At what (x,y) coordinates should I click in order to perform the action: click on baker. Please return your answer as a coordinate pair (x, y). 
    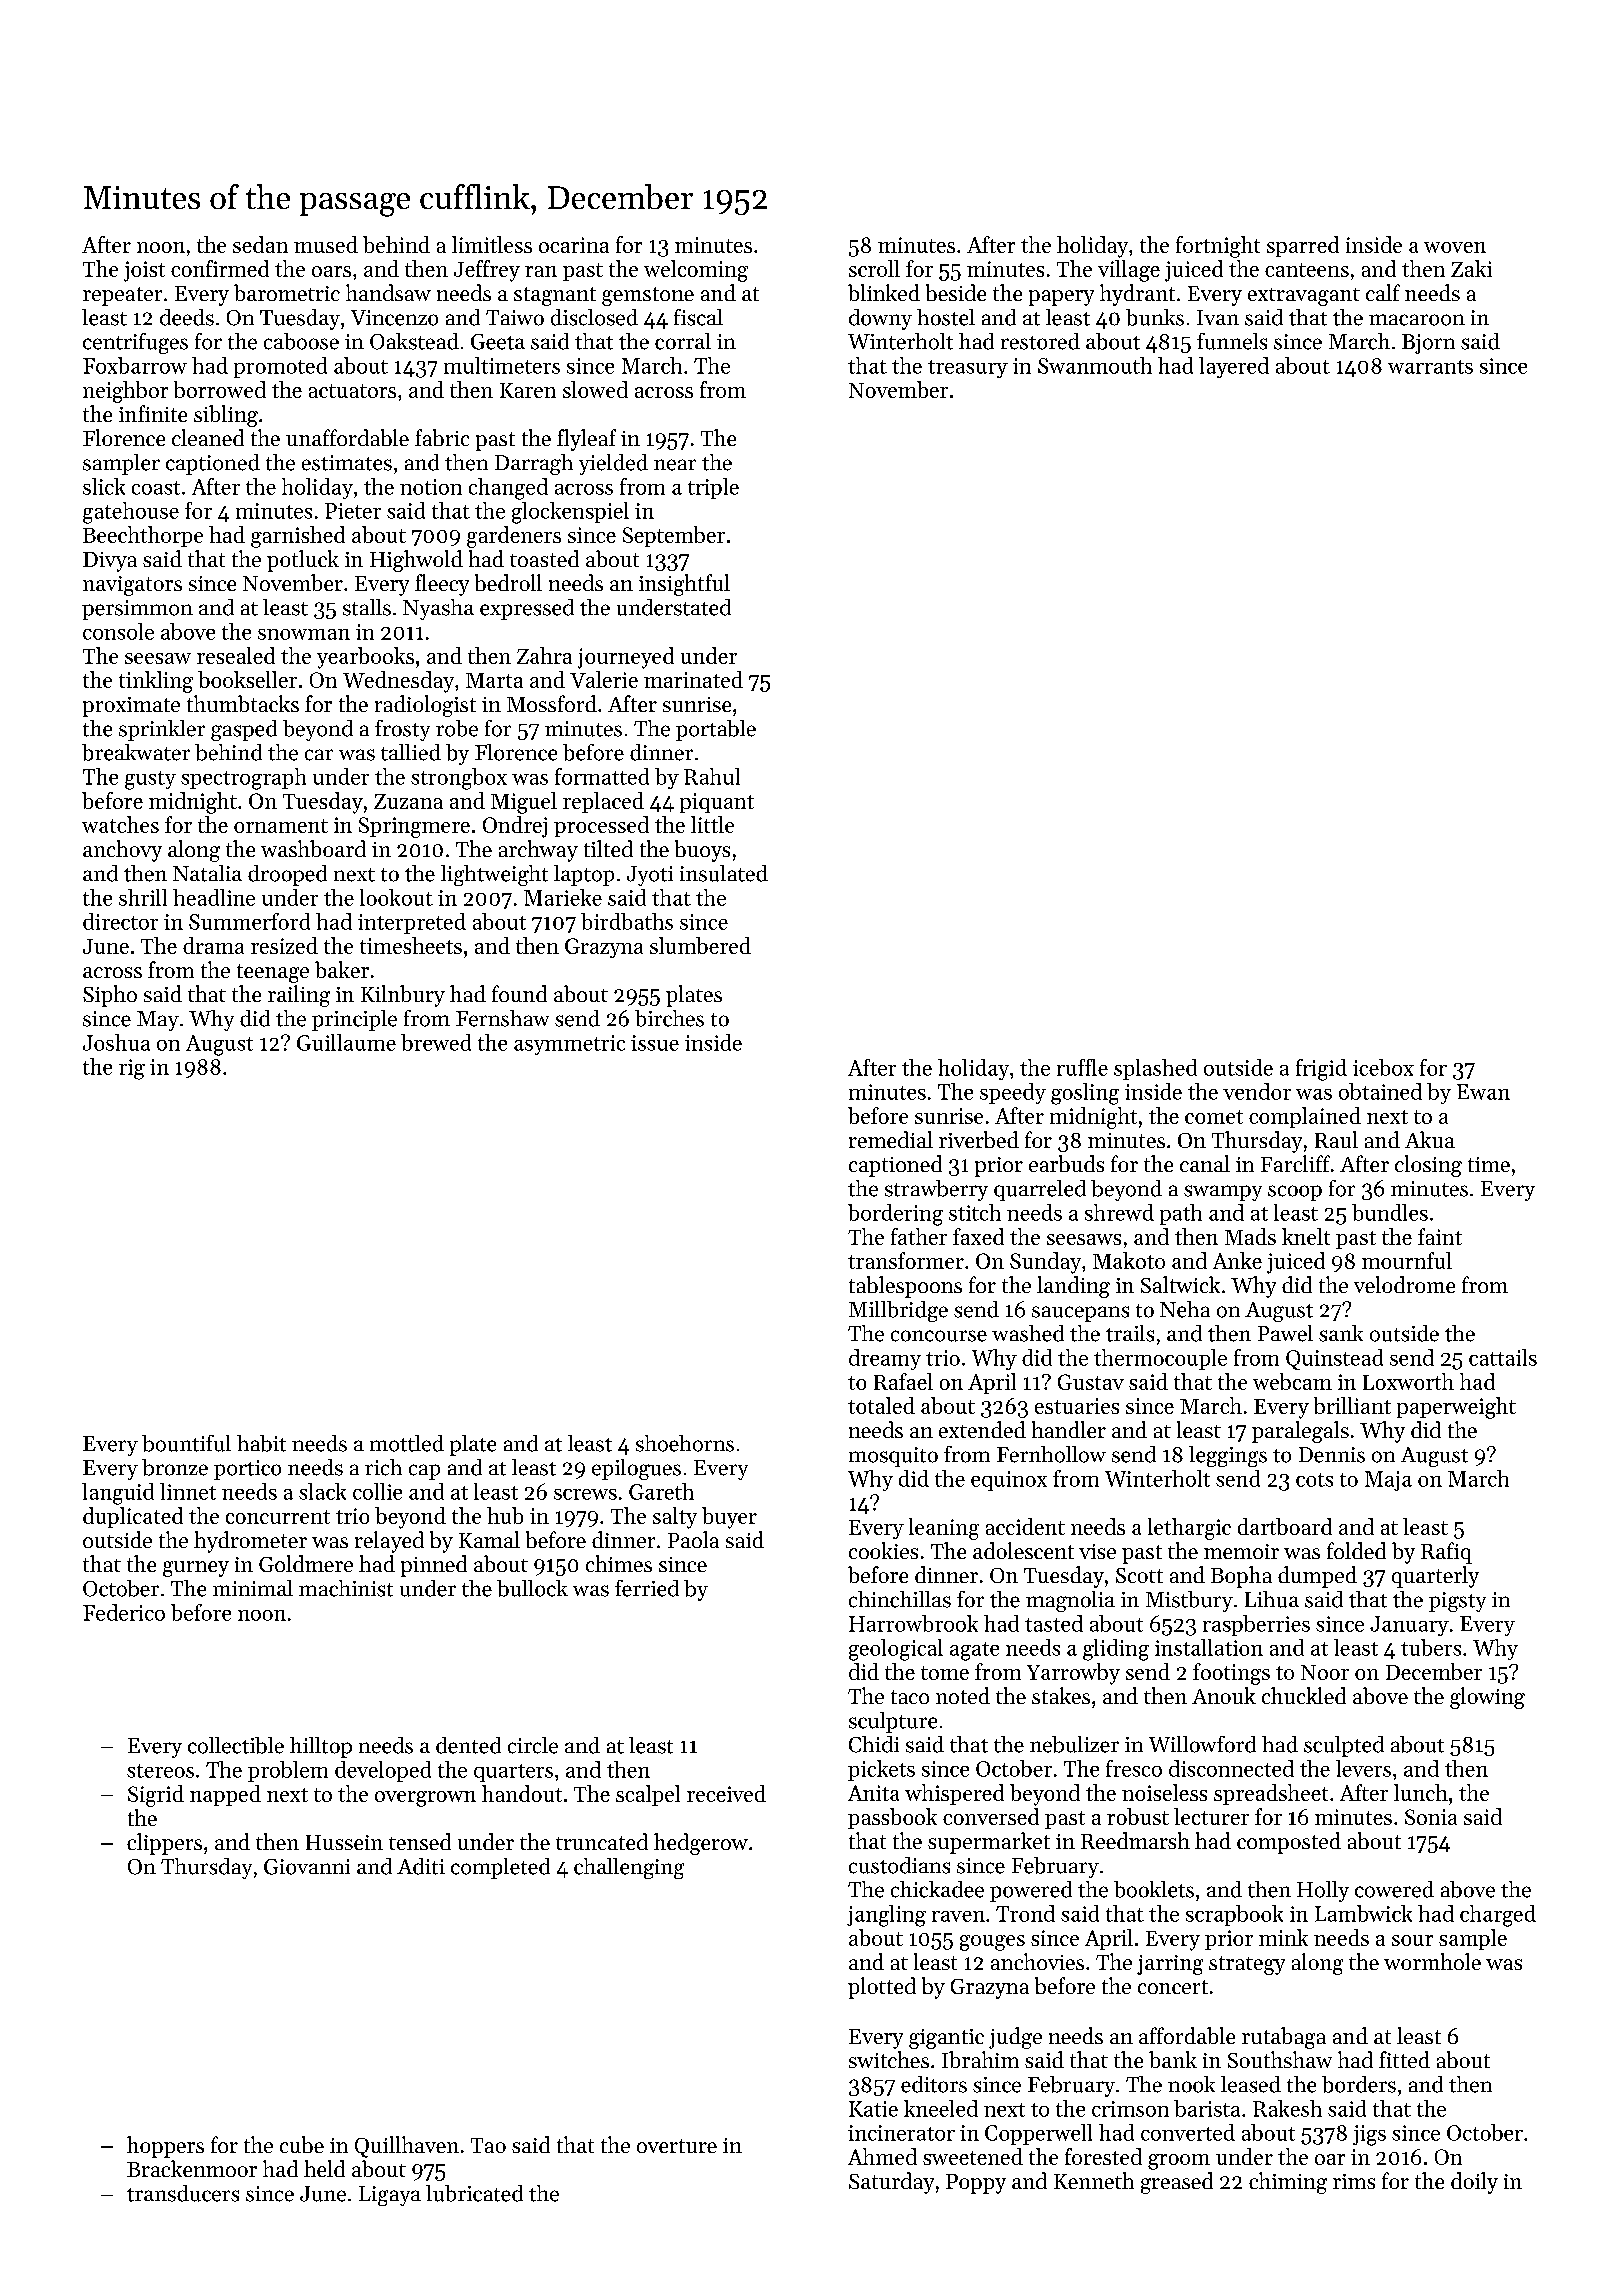
    Looking at the image, I should click on (342, 969).
